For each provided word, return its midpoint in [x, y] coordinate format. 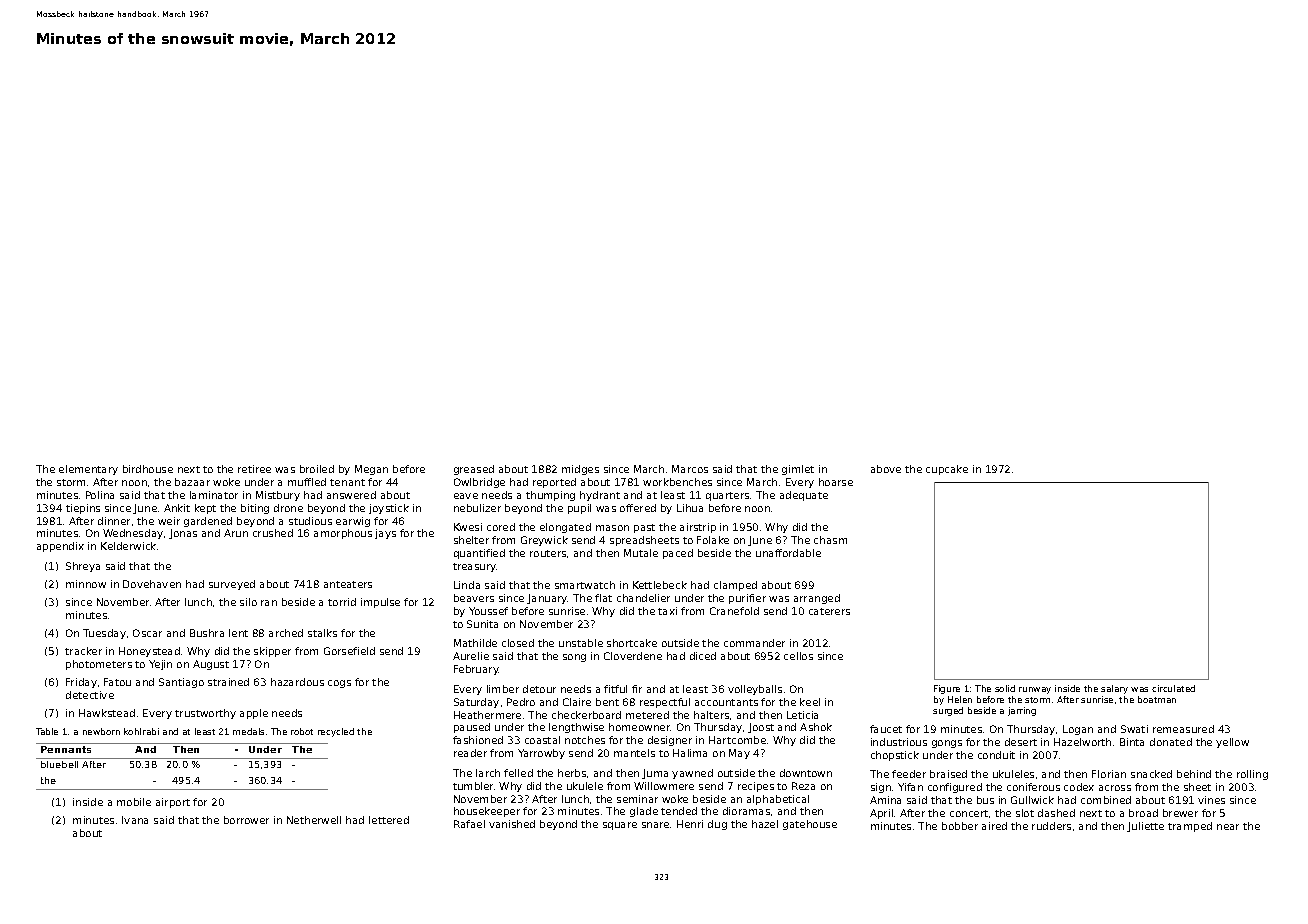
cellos [798, 656]
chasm [830, 540]
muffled [307, 482]
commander [754, 643]
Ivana [135, 820]
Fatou [117, 682]
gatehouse [810, 825]
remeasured [1183, 729]
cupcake [947, 470]
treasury [474, 567]
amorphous [343, 534]
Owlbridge [479, 483]
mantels [634, 753]
